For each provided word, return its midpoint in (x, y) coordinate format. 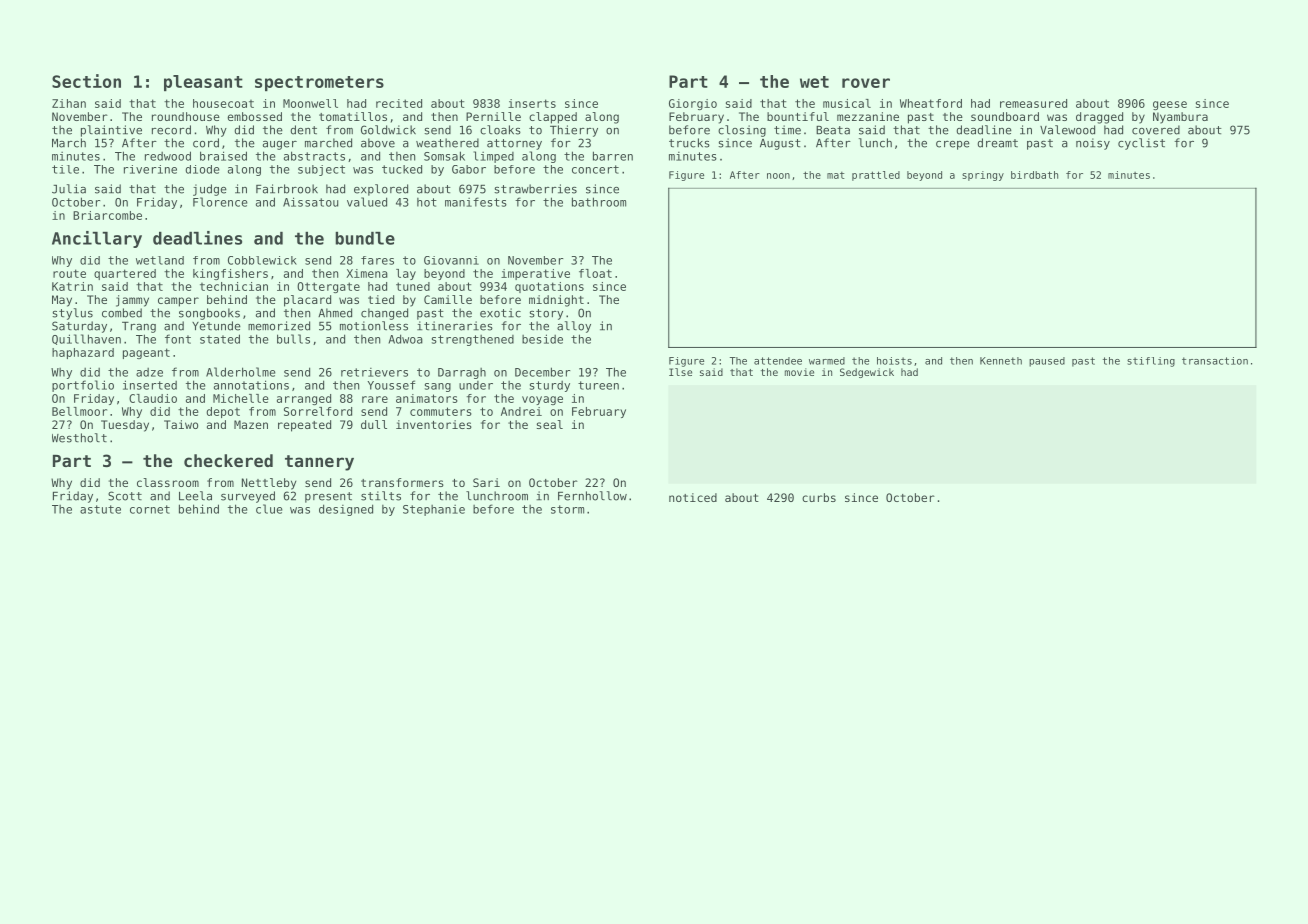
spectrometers (319, 83)
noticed (693, 497)
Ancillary (97, 239)
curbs (819, 497)
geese (1170, 105)
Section (86, 81)
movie (799, 372)
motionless (374, 326)
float (595, 273)
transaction (1215, 361)
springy (983, 176)
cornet (150, 509)
